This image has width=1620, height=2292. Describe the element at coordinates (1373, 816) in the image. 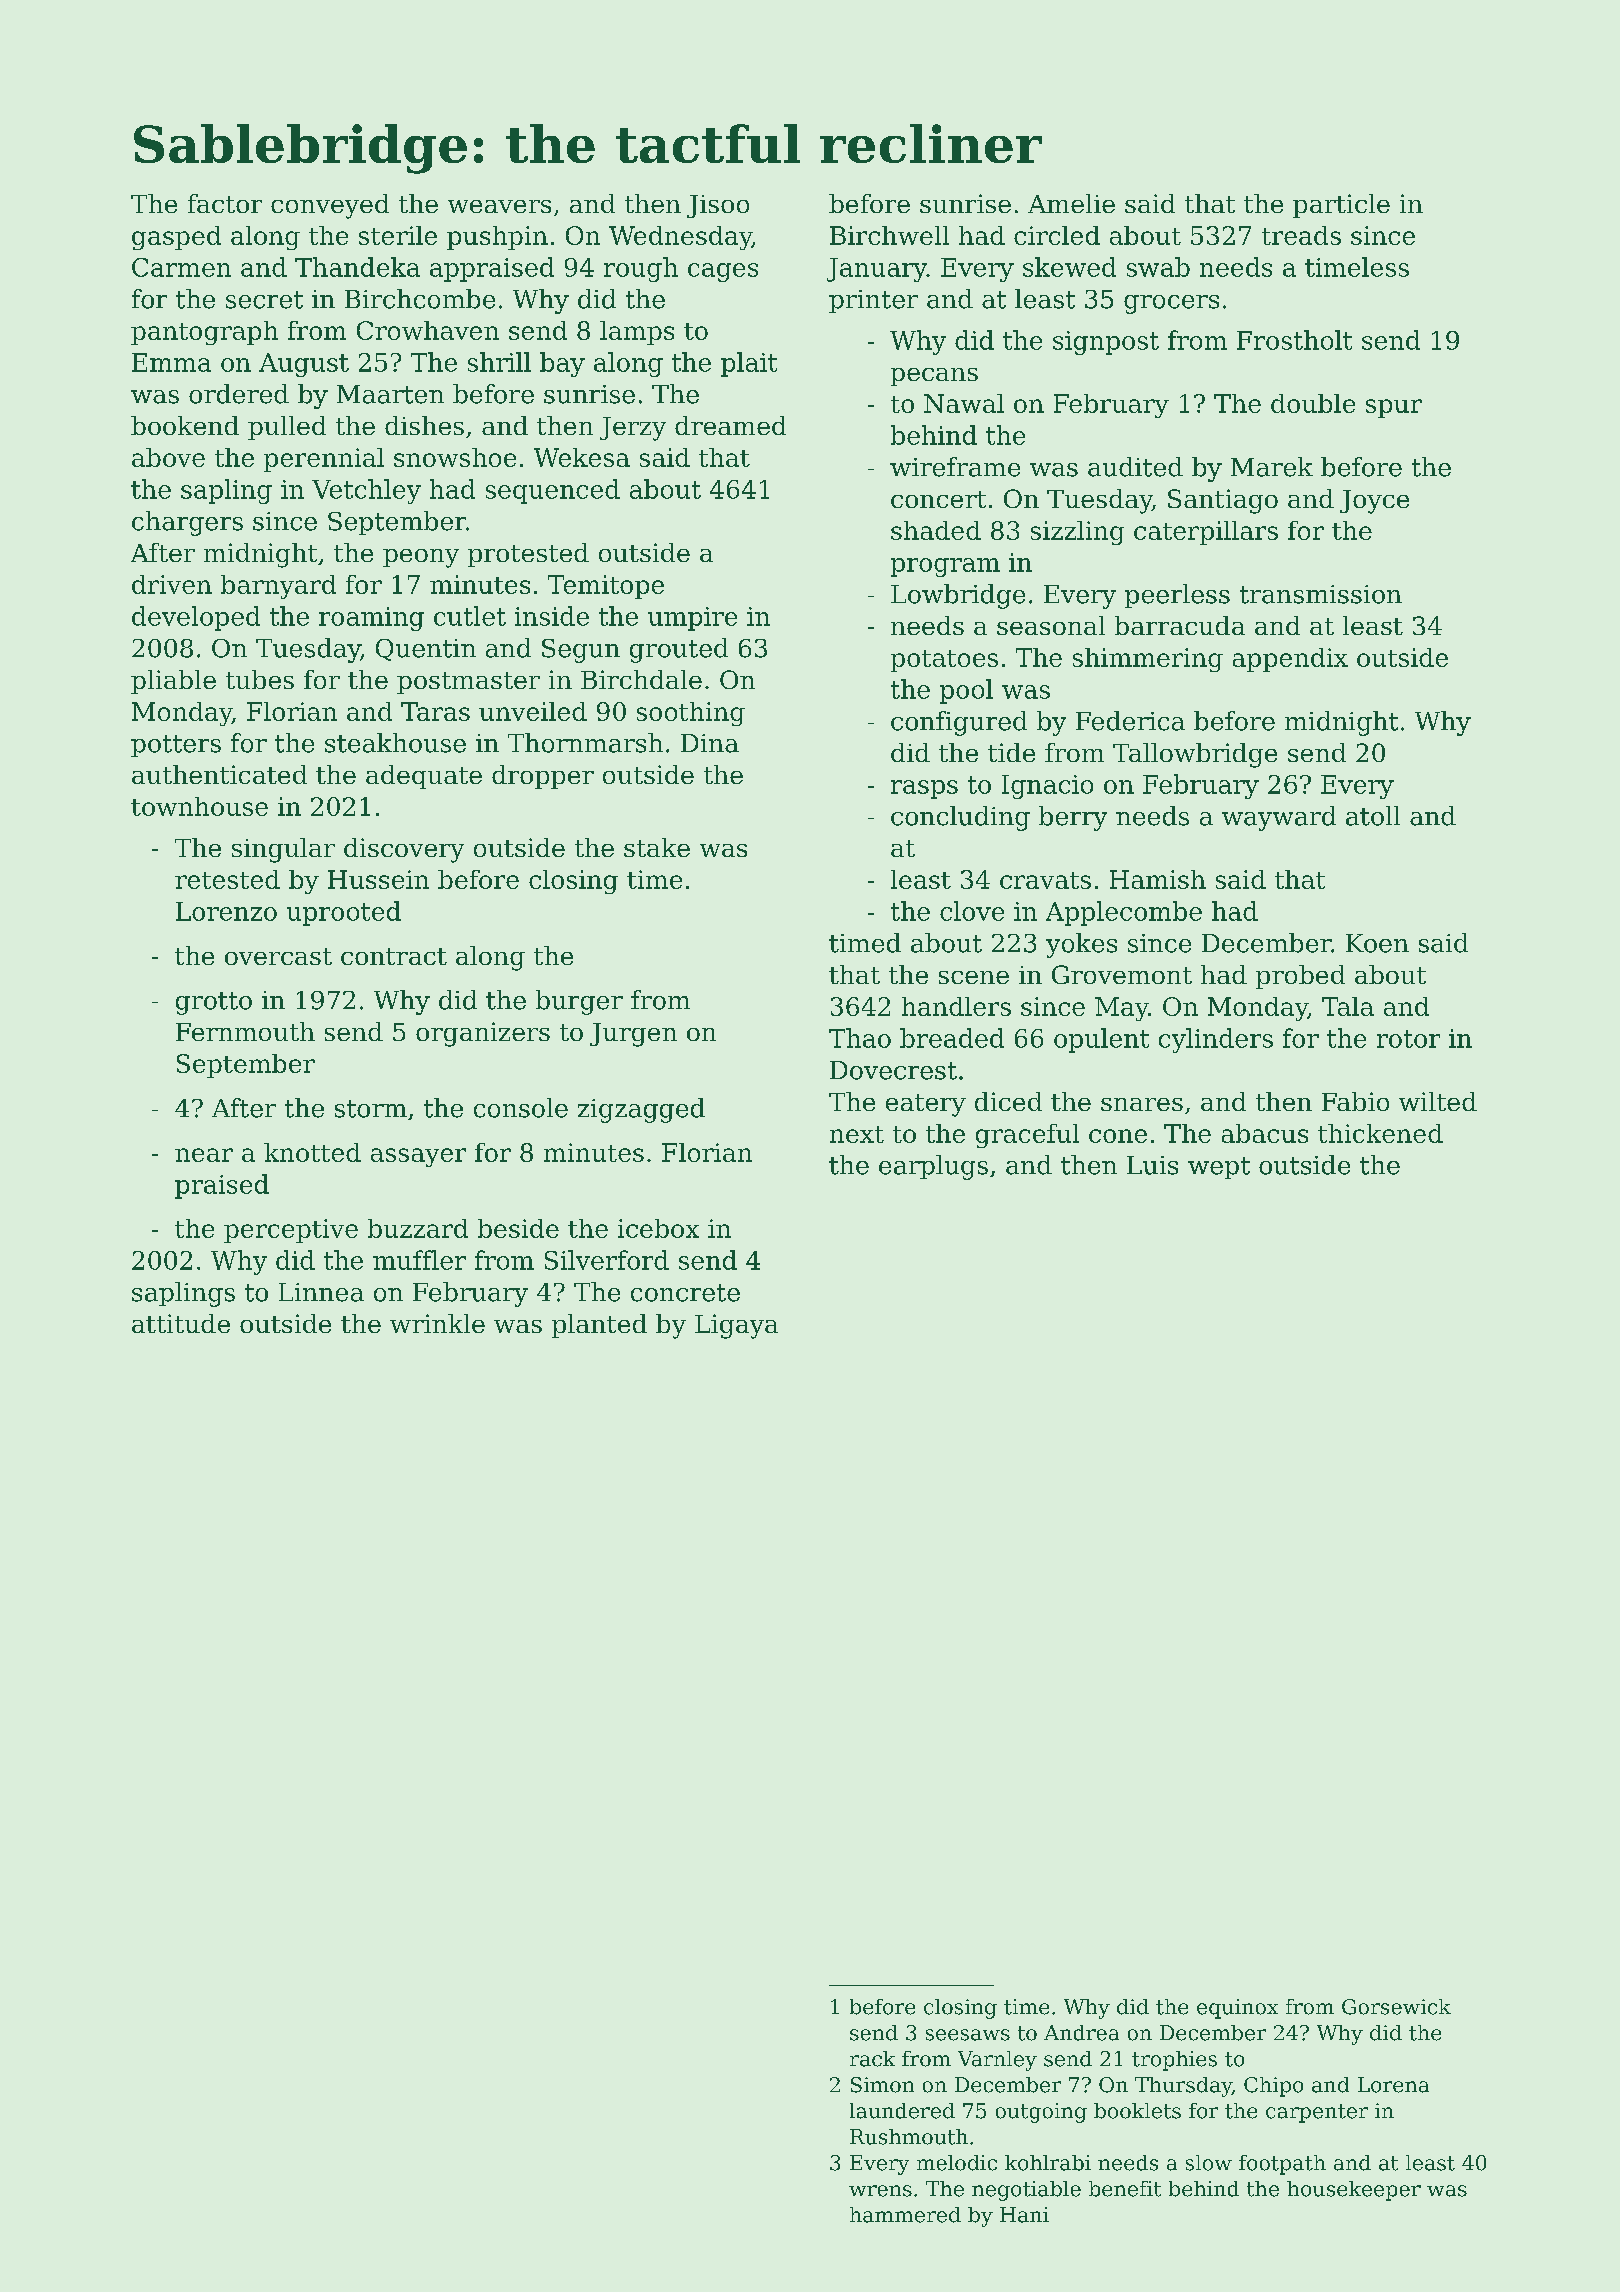

I see `atoll` at that location.
